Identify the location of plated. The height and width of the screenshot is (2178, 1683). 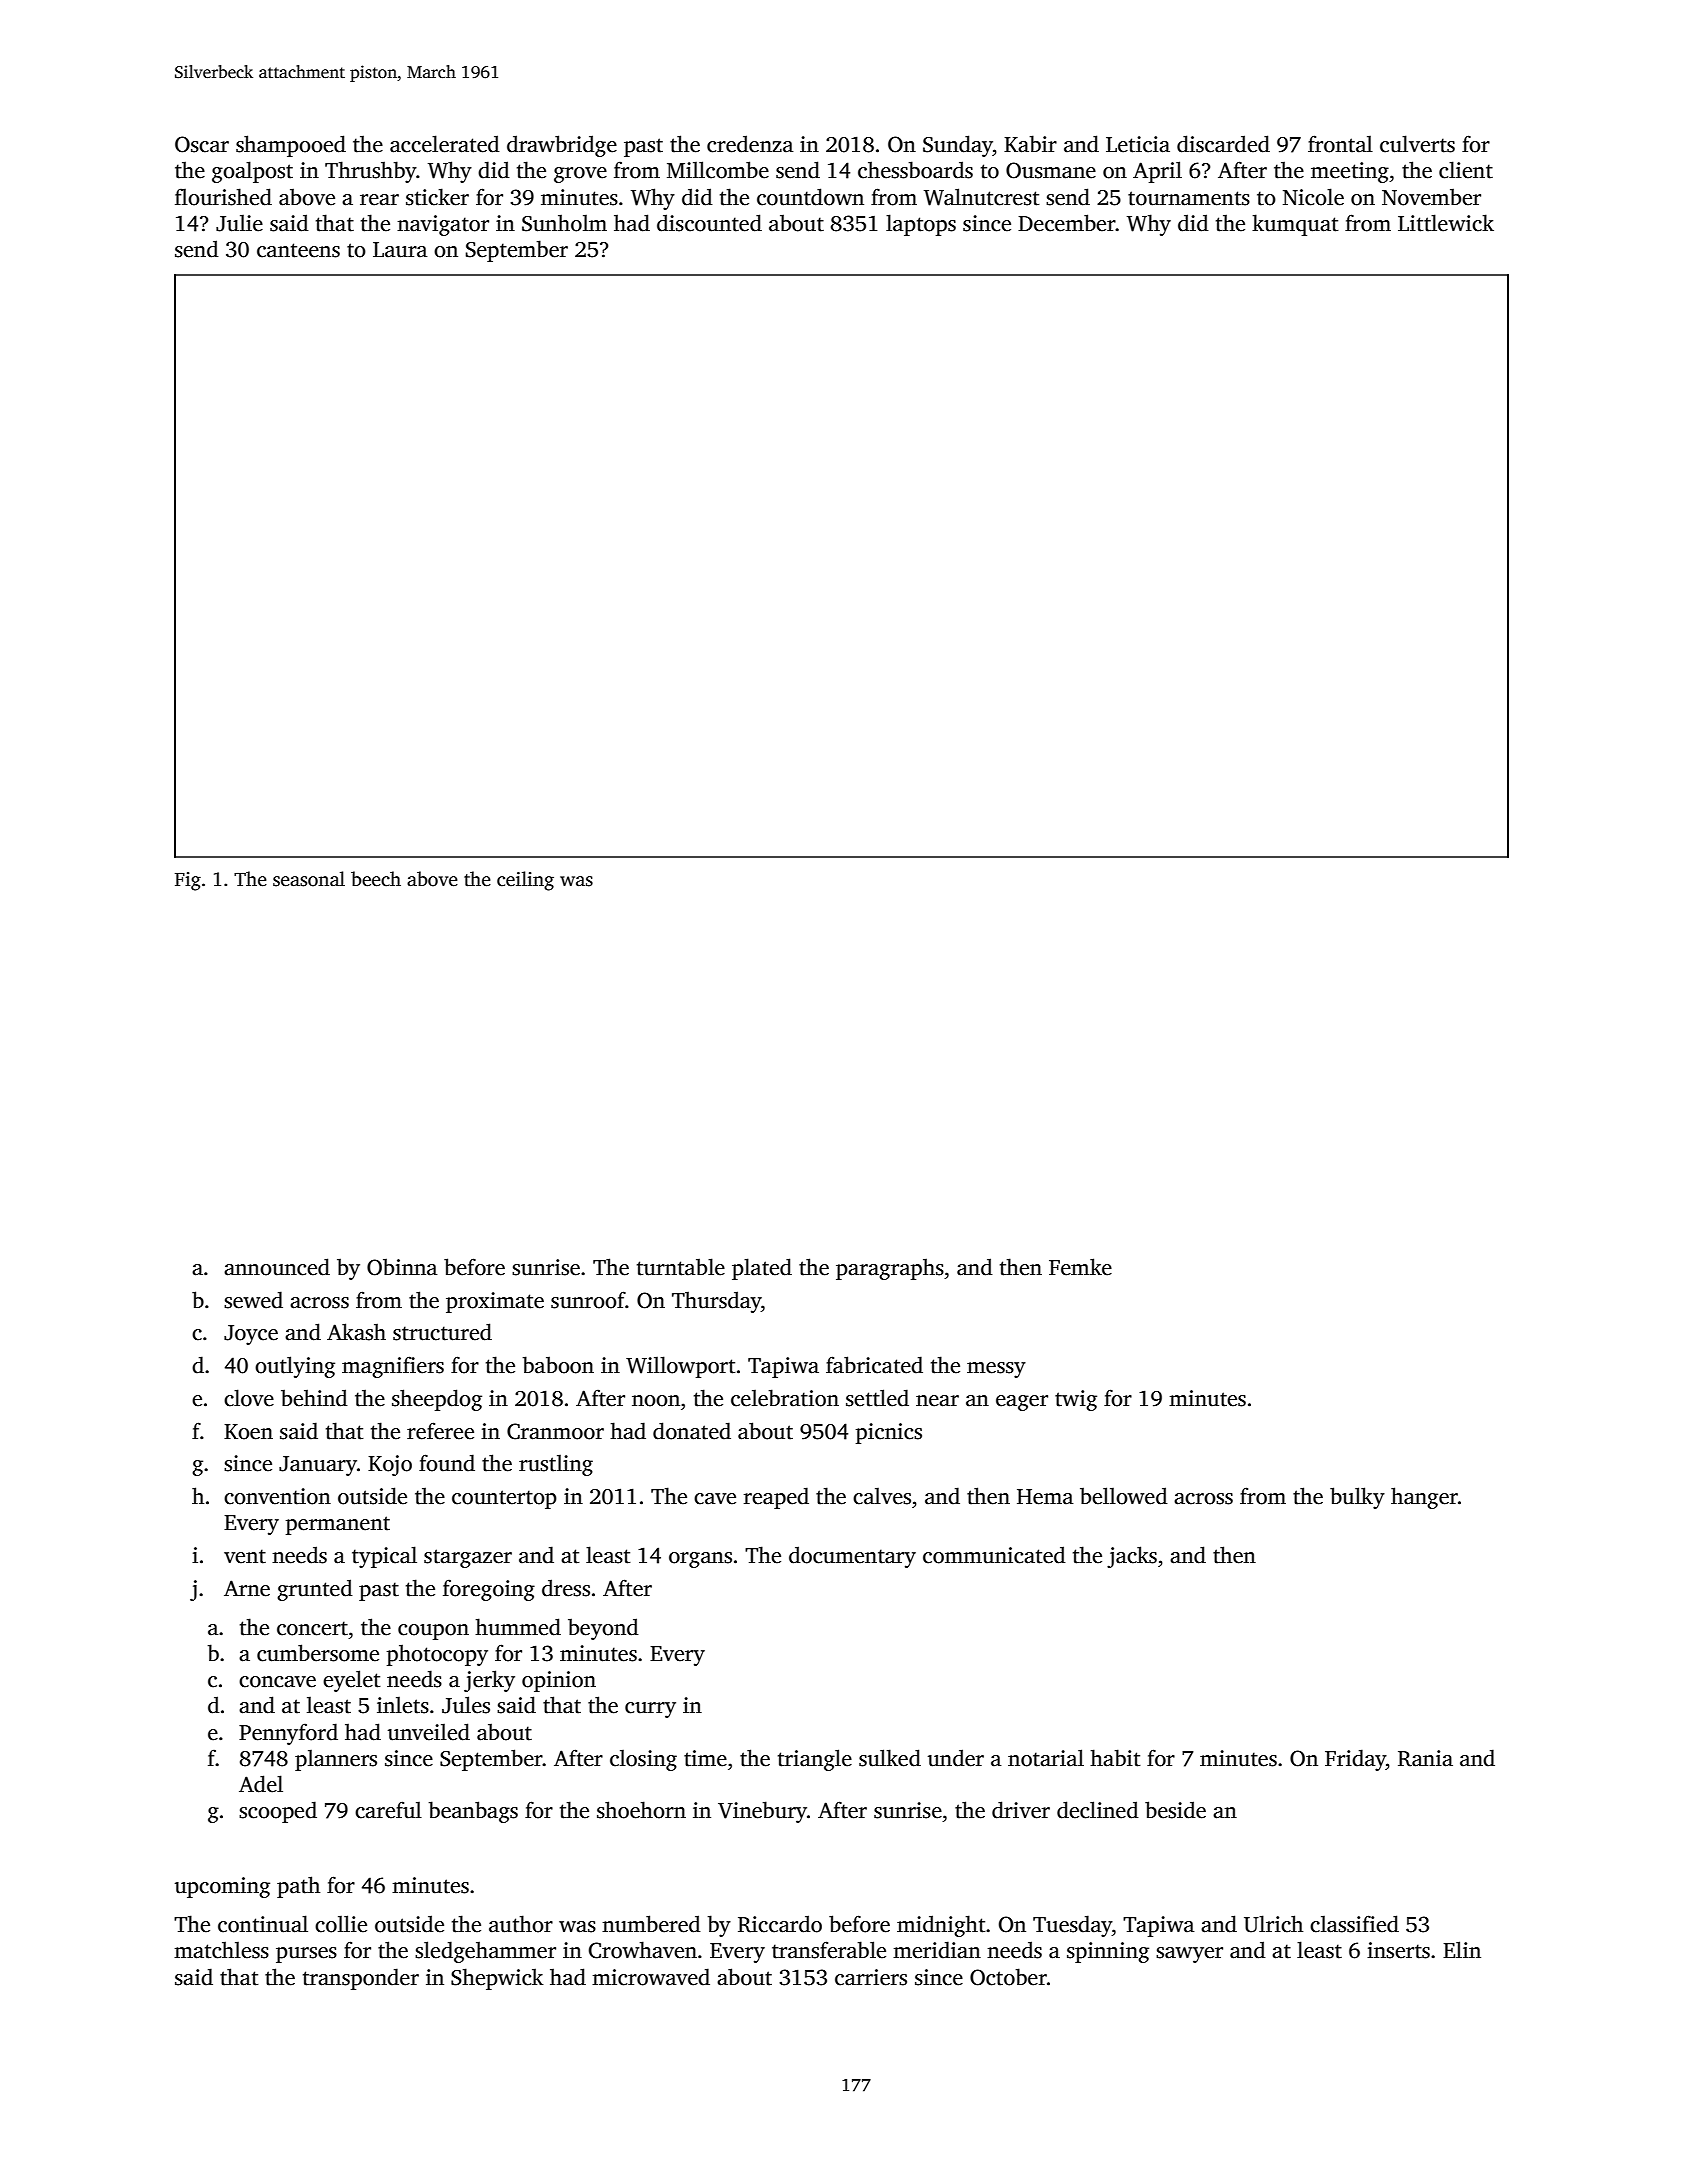
(762, 1269).
